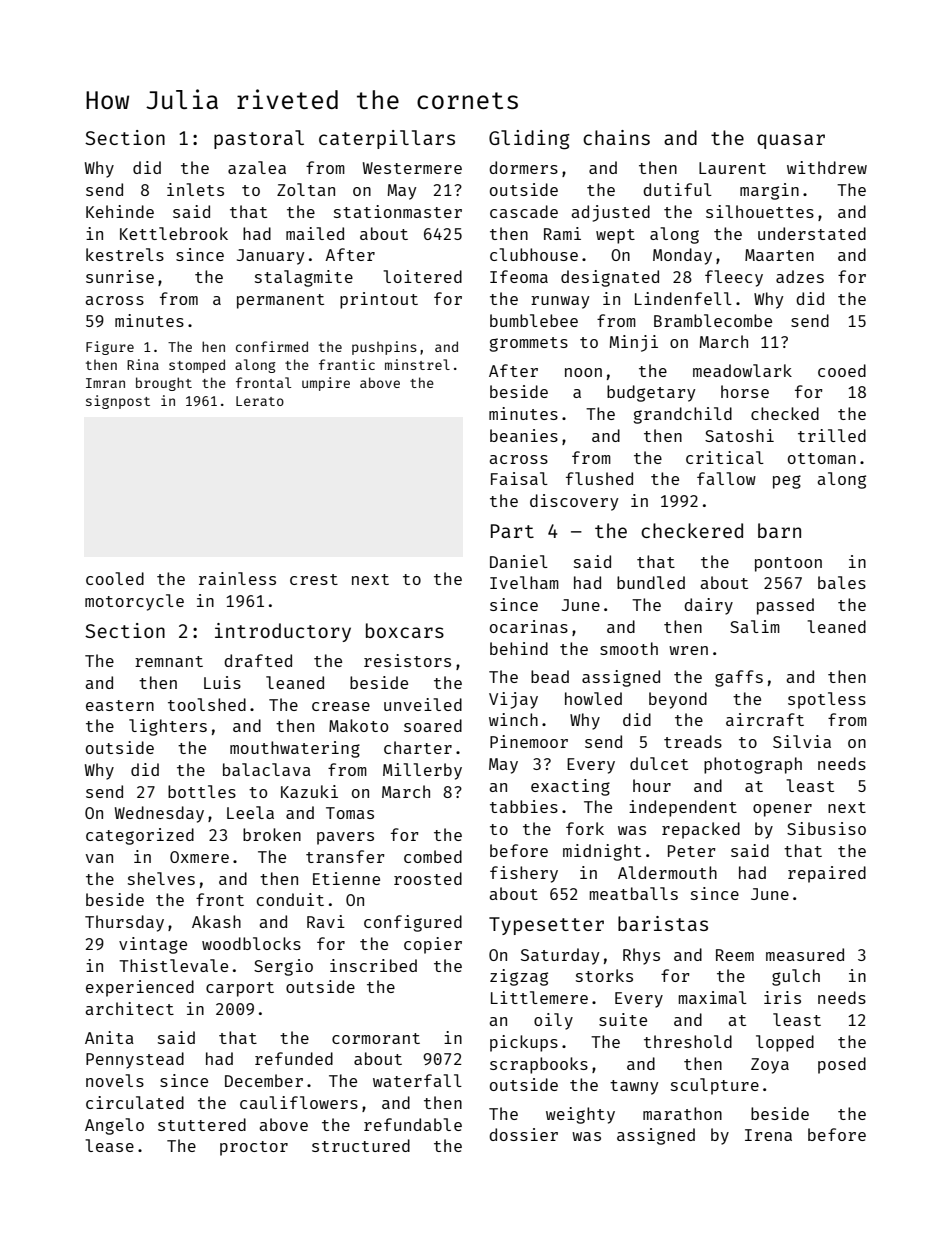 This page has width=952, height=1233. What do you see at coordinates (768, 1135) in the page?
I see `Irena` at bounding box center [768, 1135].
